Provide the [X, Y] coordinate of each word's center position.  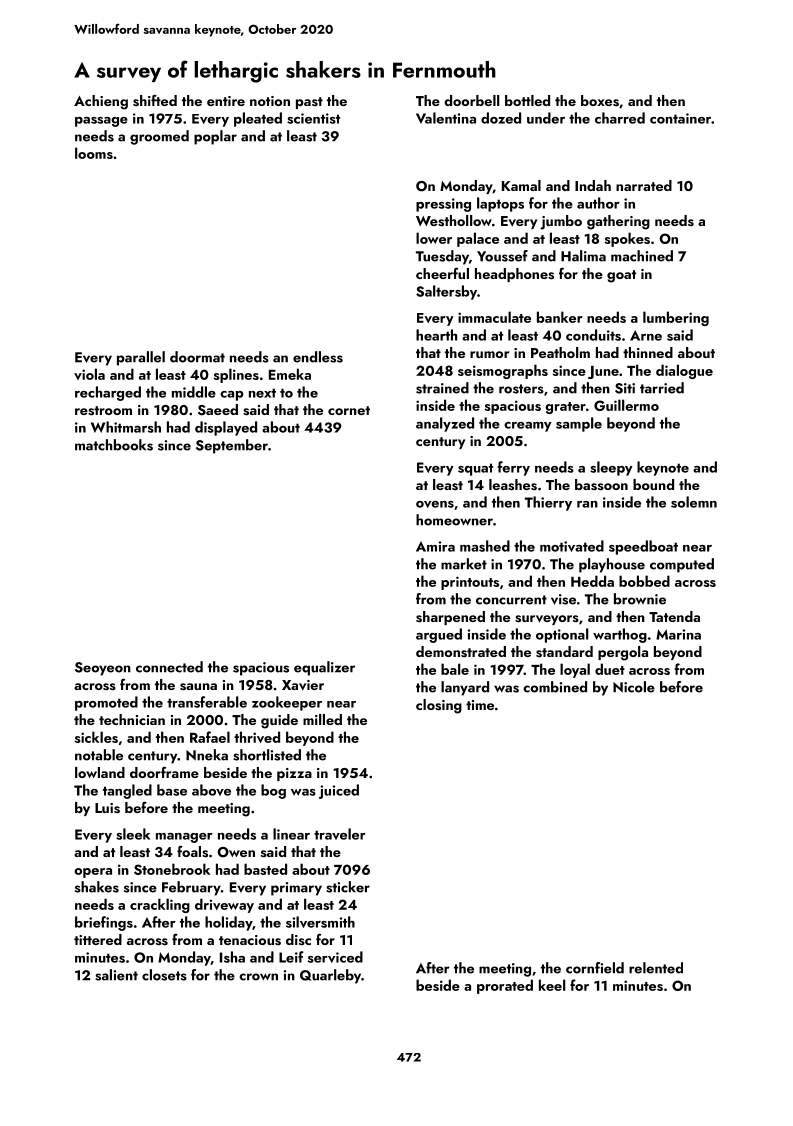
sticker [348, 887]
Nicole [634, 687]
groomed [159, 137]
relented [656, 968]
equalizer [324, 668]
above [211, 790]
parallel [141, 358]
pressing [443, 205]
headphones [514, 275]
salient [116, 975]
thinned [648, 352]
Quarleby [330, 976]
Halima [583, 256]
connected [169, 667]
